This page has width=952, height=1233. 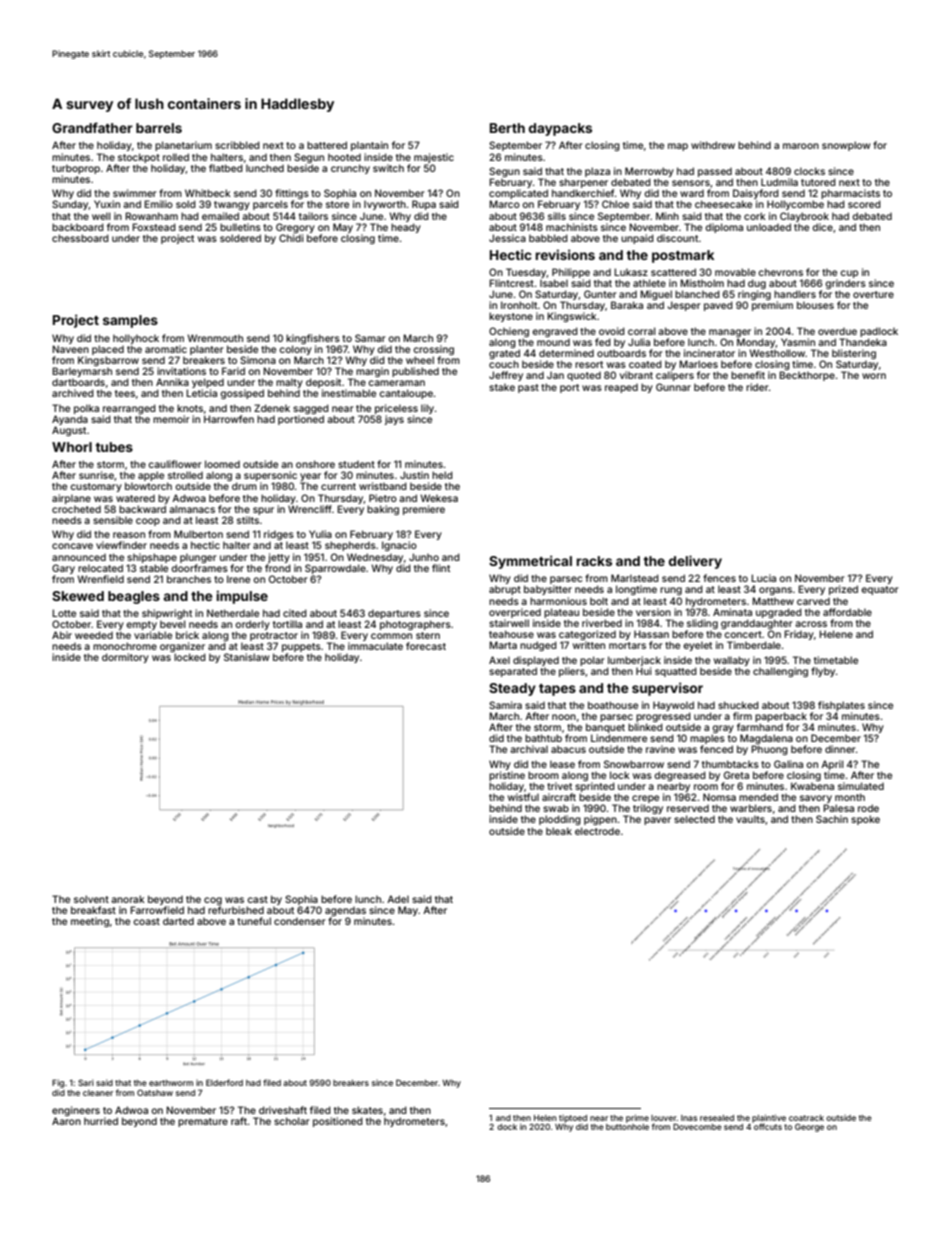 What do you see at coordinates (801, 146) in the page?
I see `maroon` at bounding box center [801, 146].
